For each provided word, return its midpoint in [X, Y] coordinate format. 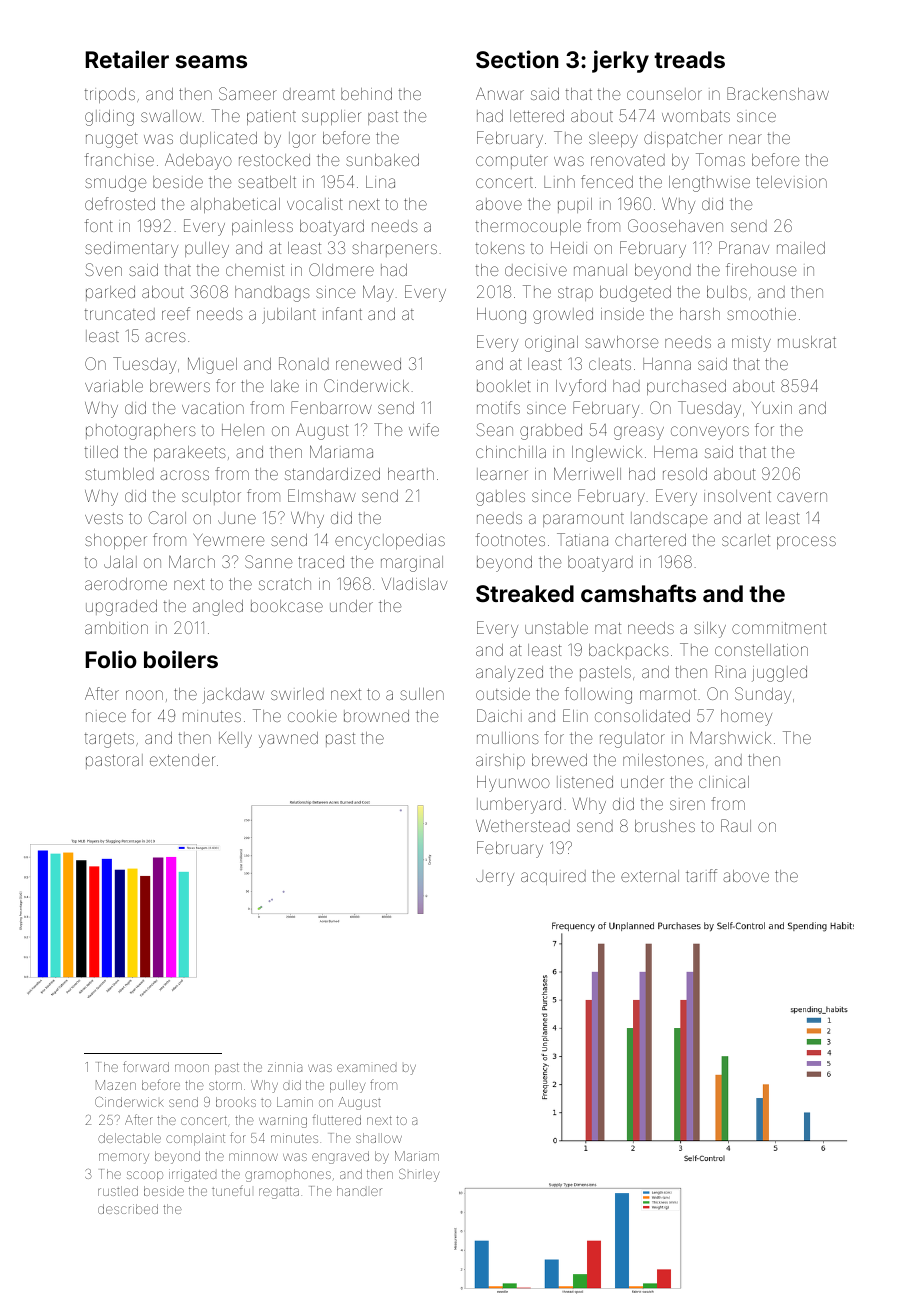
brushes [665, 826]
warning [283, 1121]
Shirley [419, 1175]
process [806, 542]
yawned [288, 740]
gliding [109, 118]
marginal [412, 564]
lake [285, 386]
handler [359, 1191]
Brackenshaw [778, 93]
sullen [422, 694]
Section [517, 59]
